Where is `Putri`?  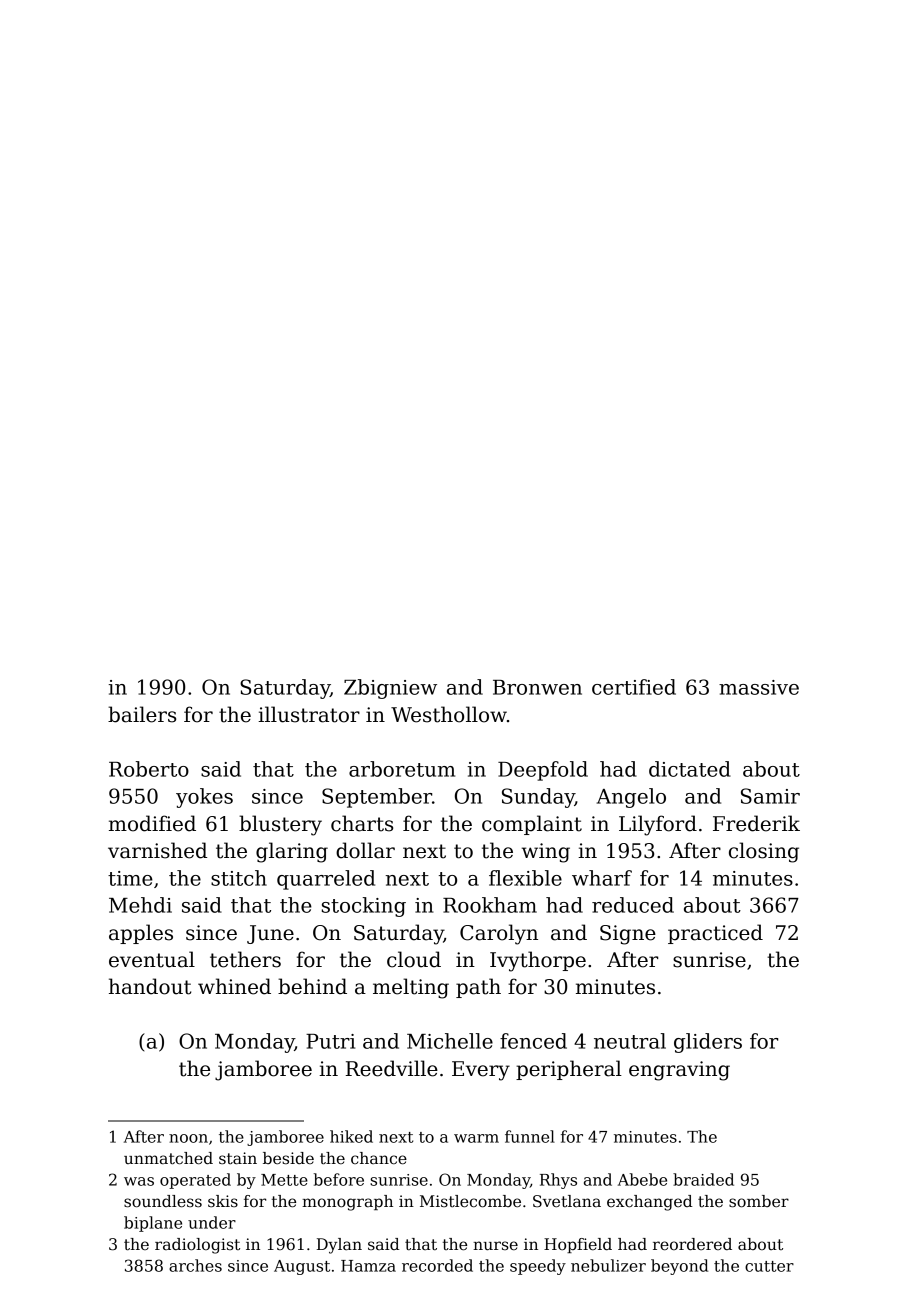
Putri is located at coordinates (330, 1041).
